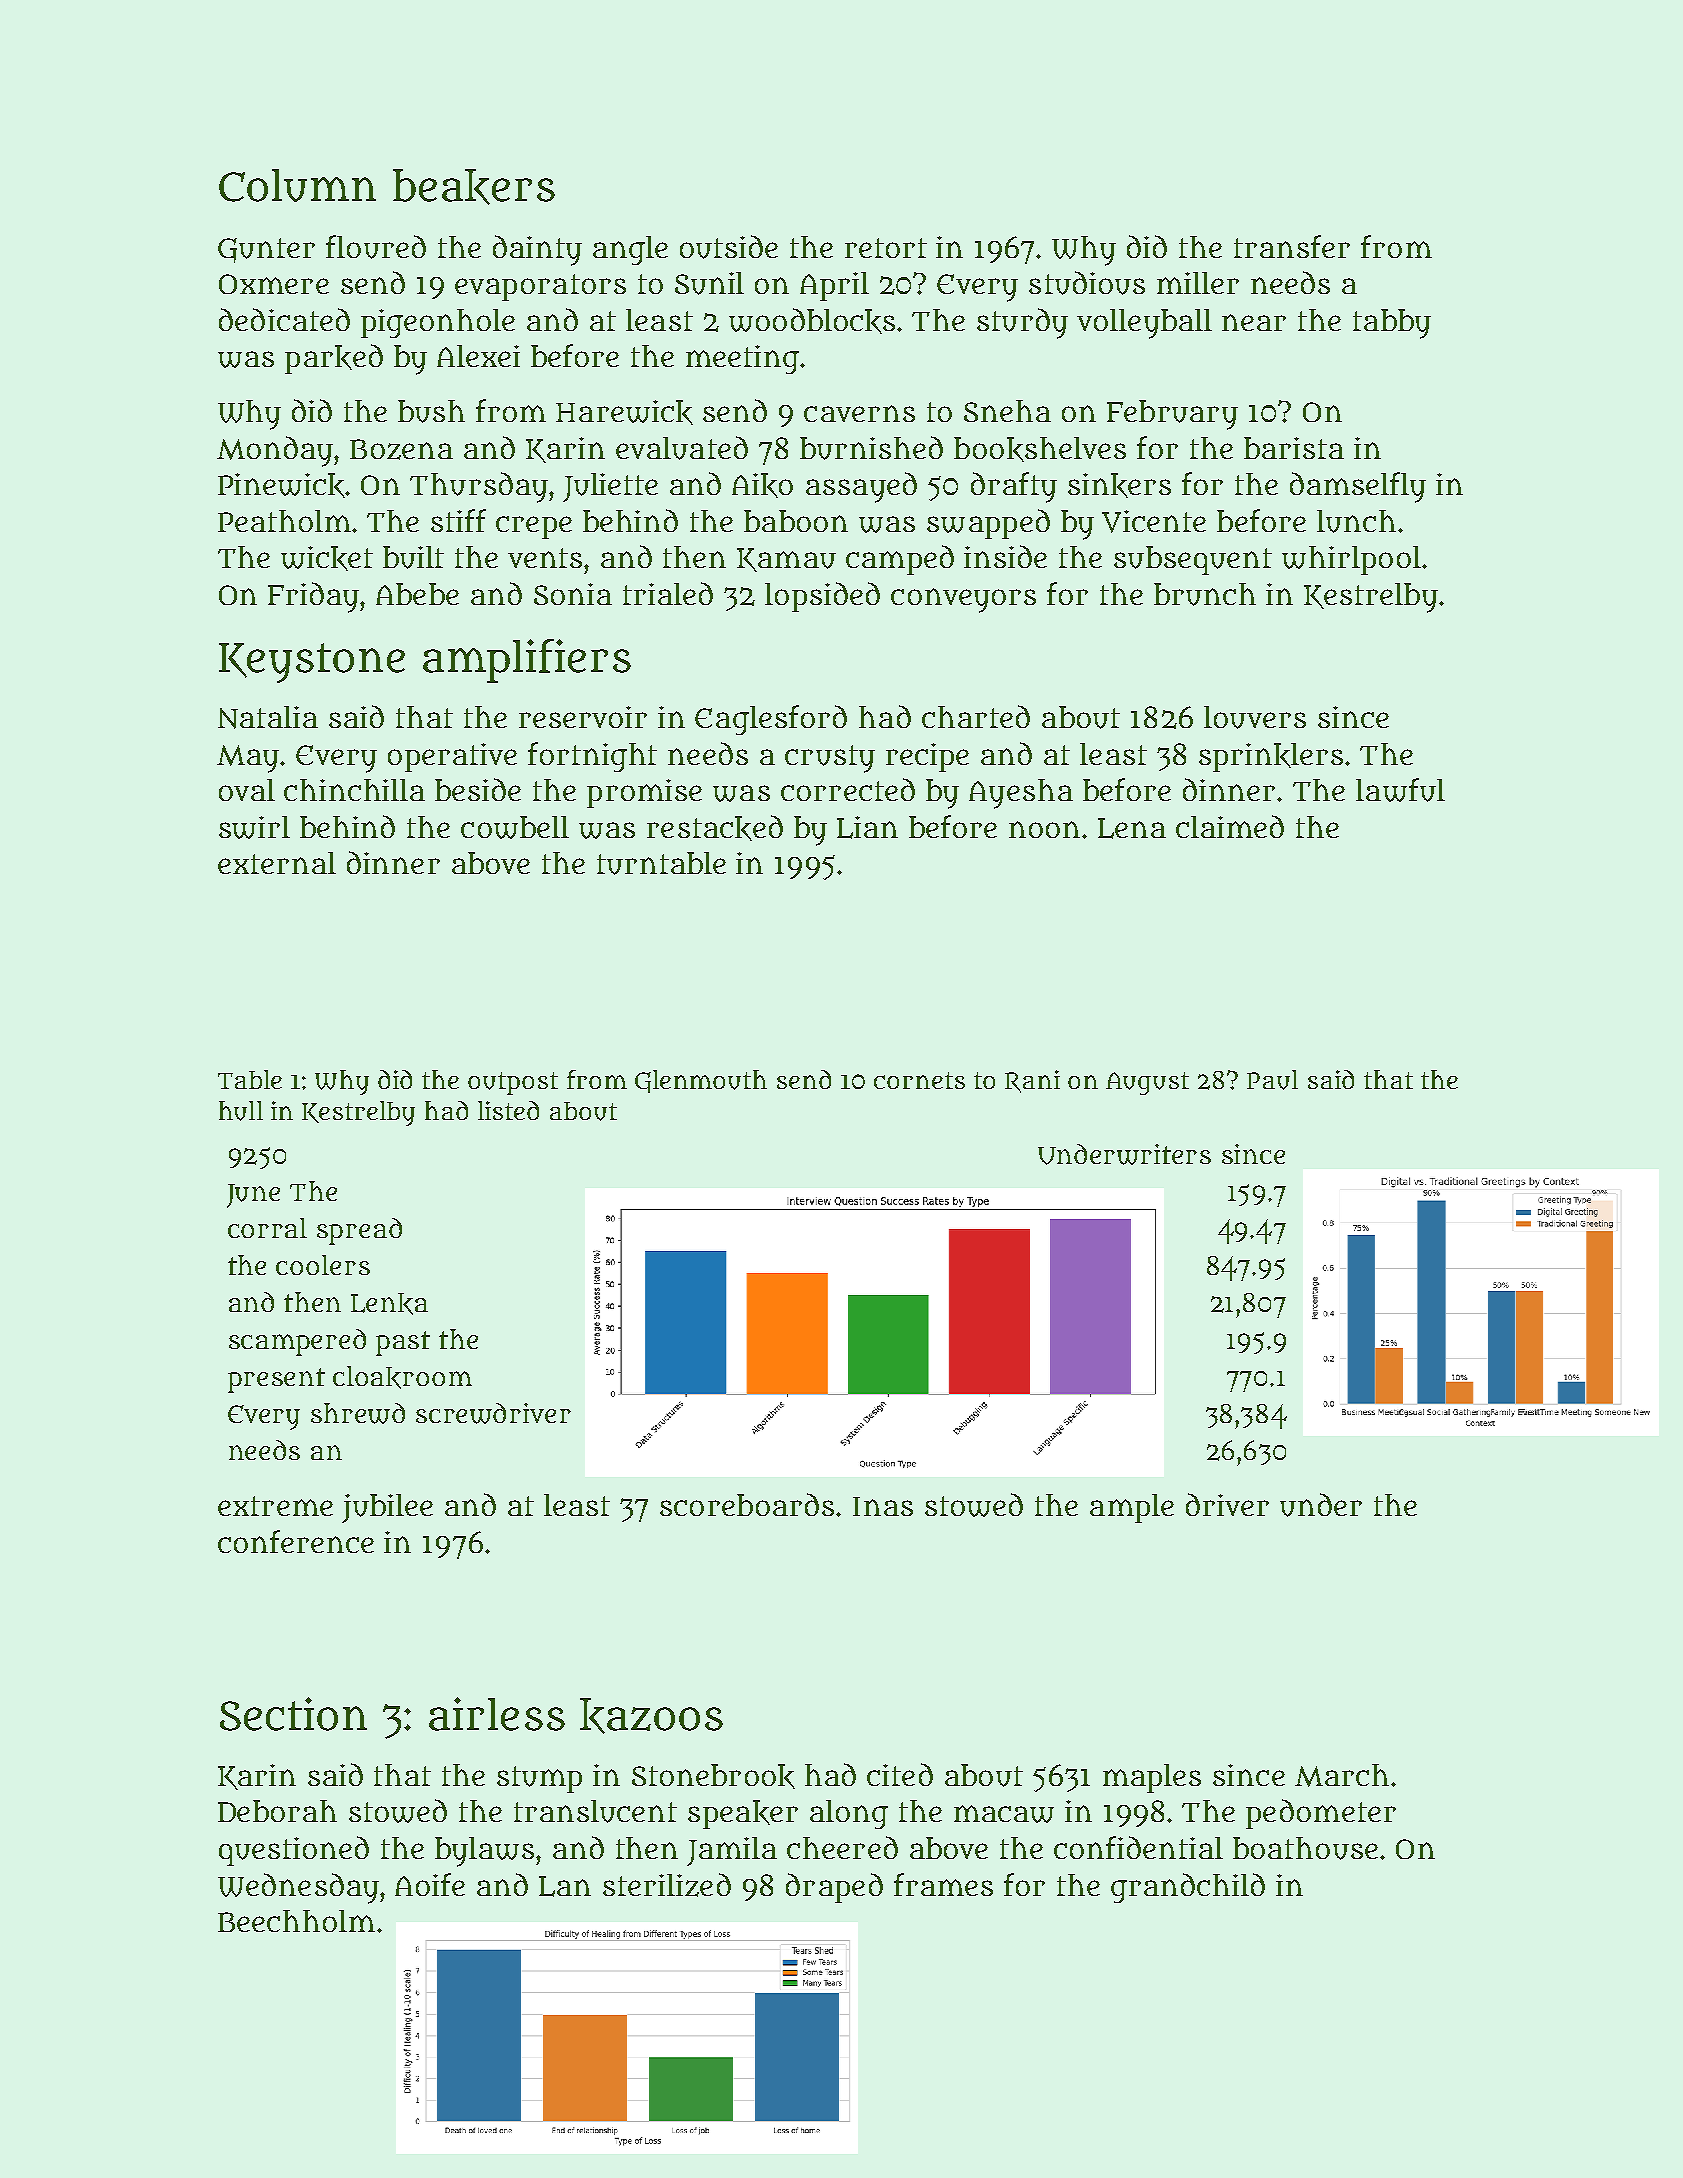  Describe the element at coordinates (474, 187) in the image. I see `beakers` at that location.
